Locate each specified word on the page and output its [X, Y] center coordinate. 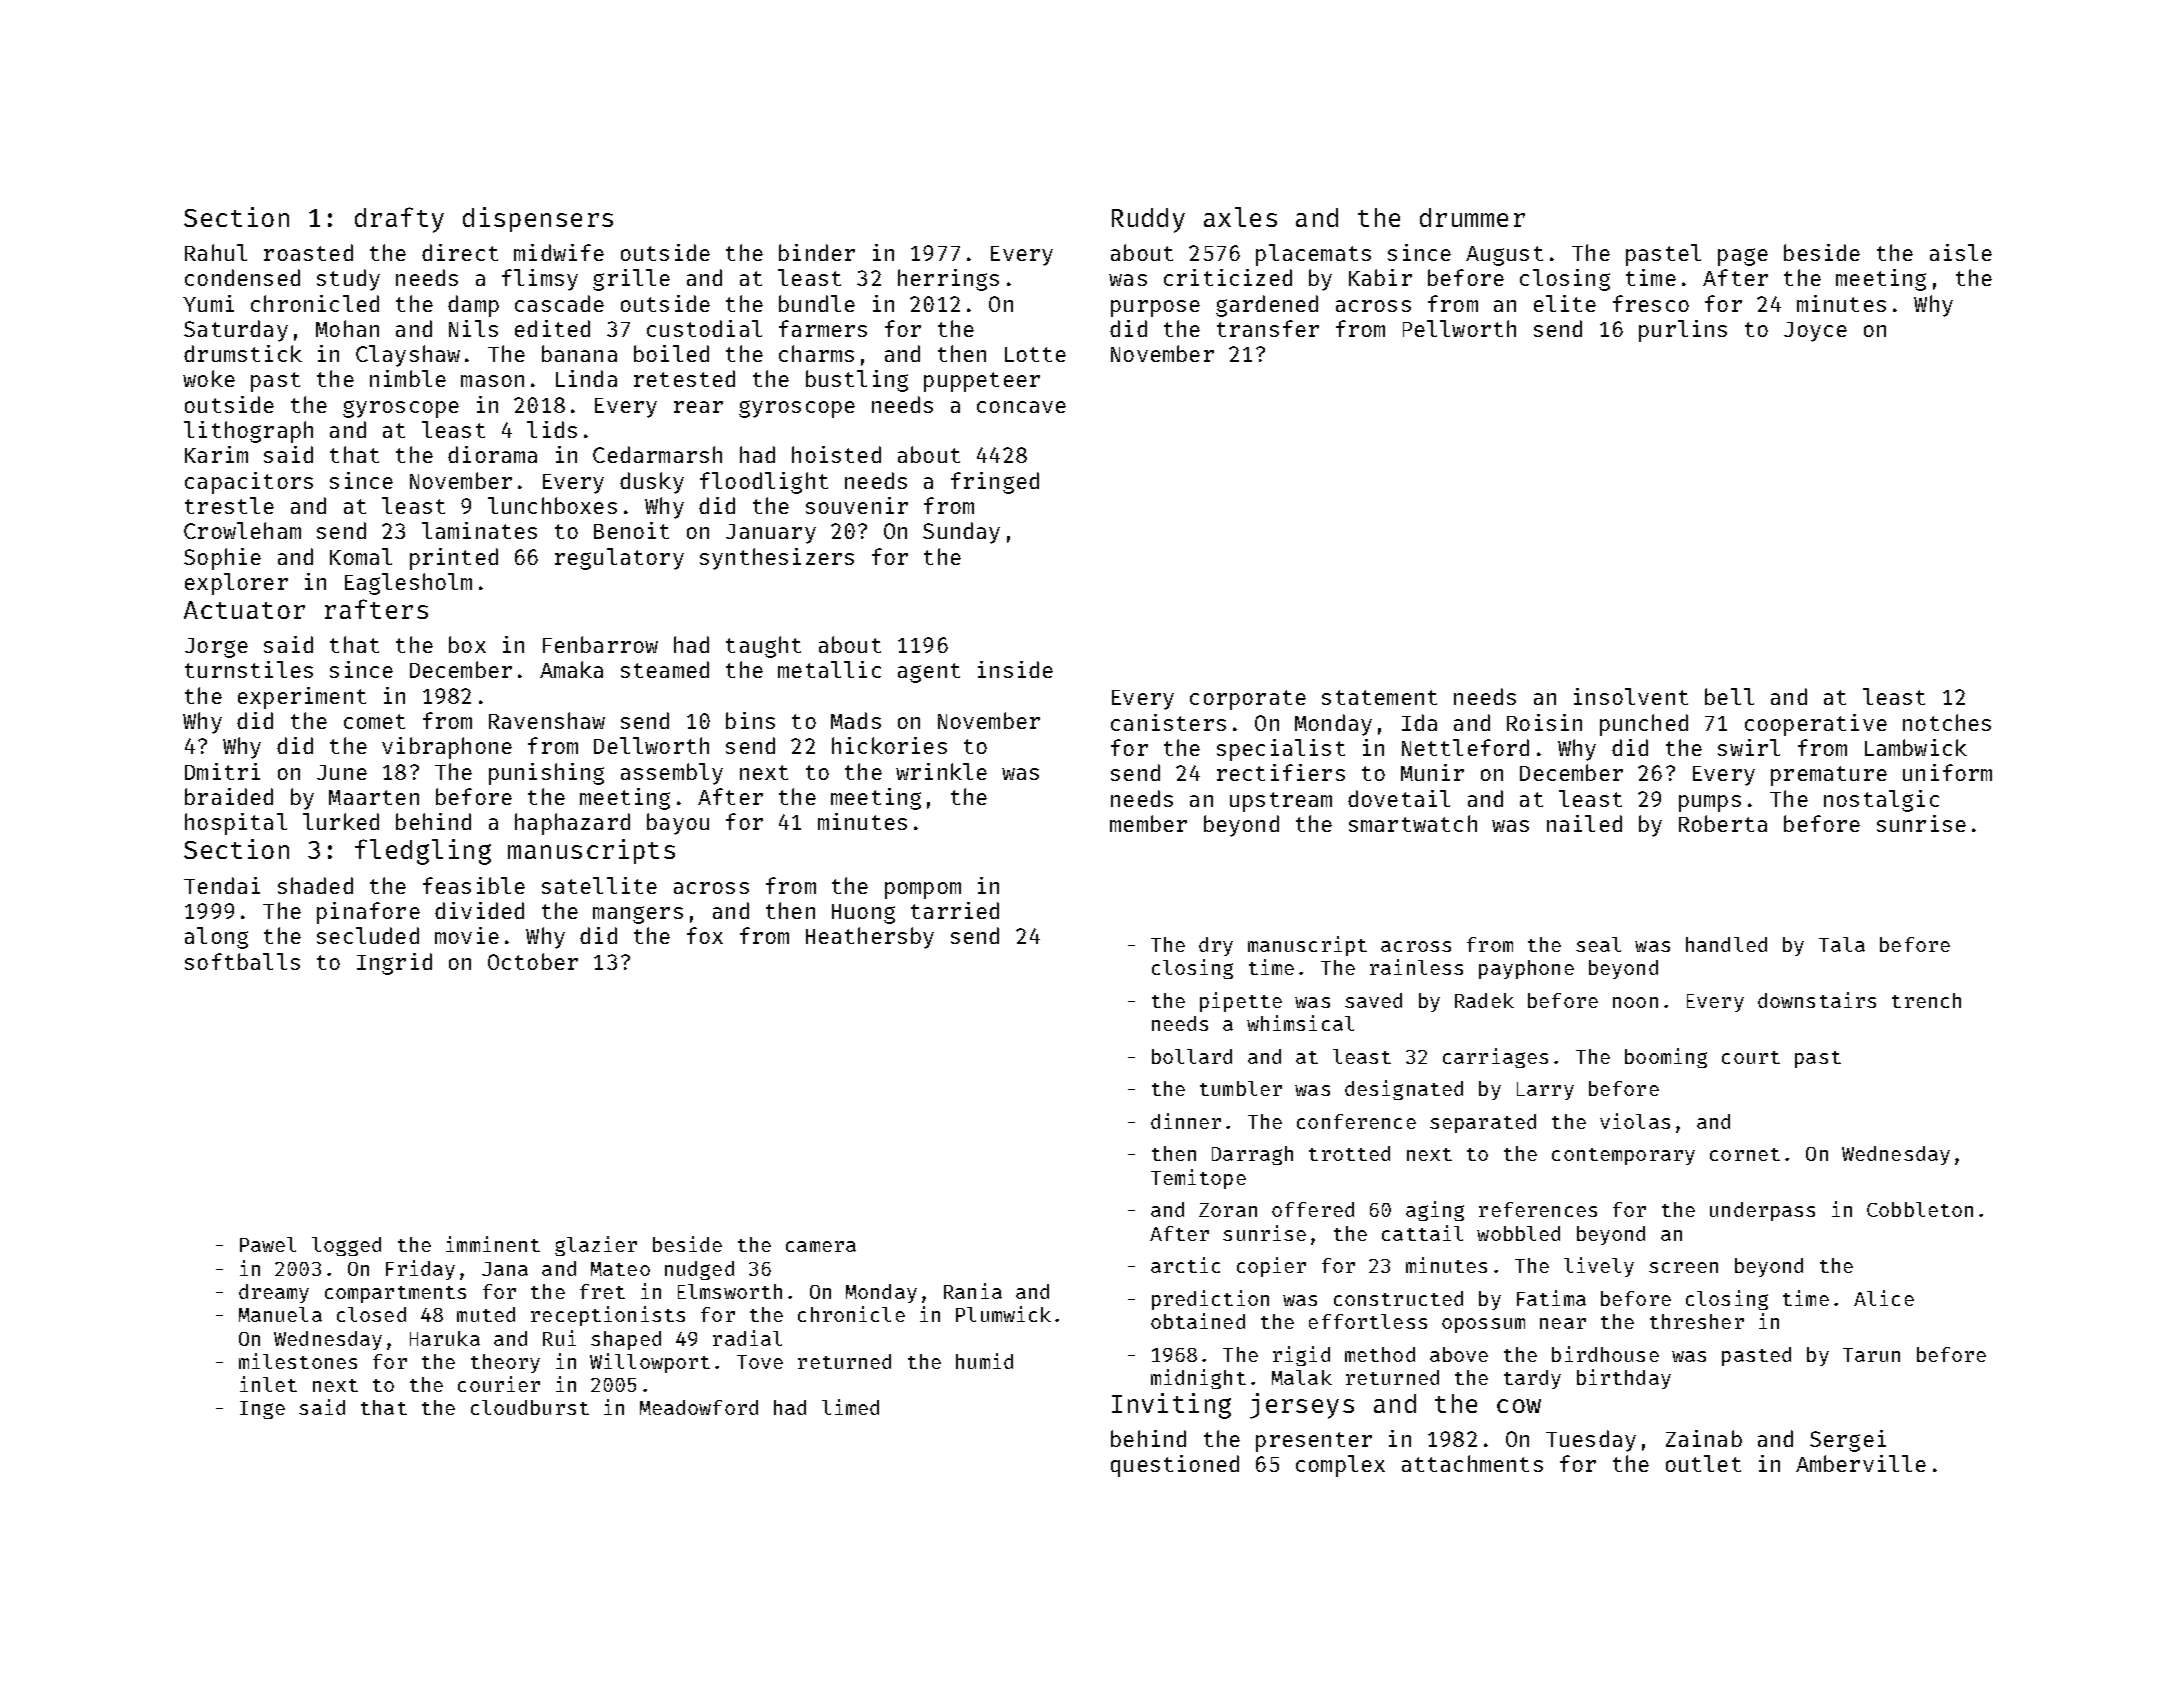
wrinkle [941, 771]
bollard [1192, 1056]
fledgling [423, 852]
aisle [1961, 252]
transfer [1268, 328]
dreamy [274, 1293]
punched [1644, 725]
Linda [586, 378]
